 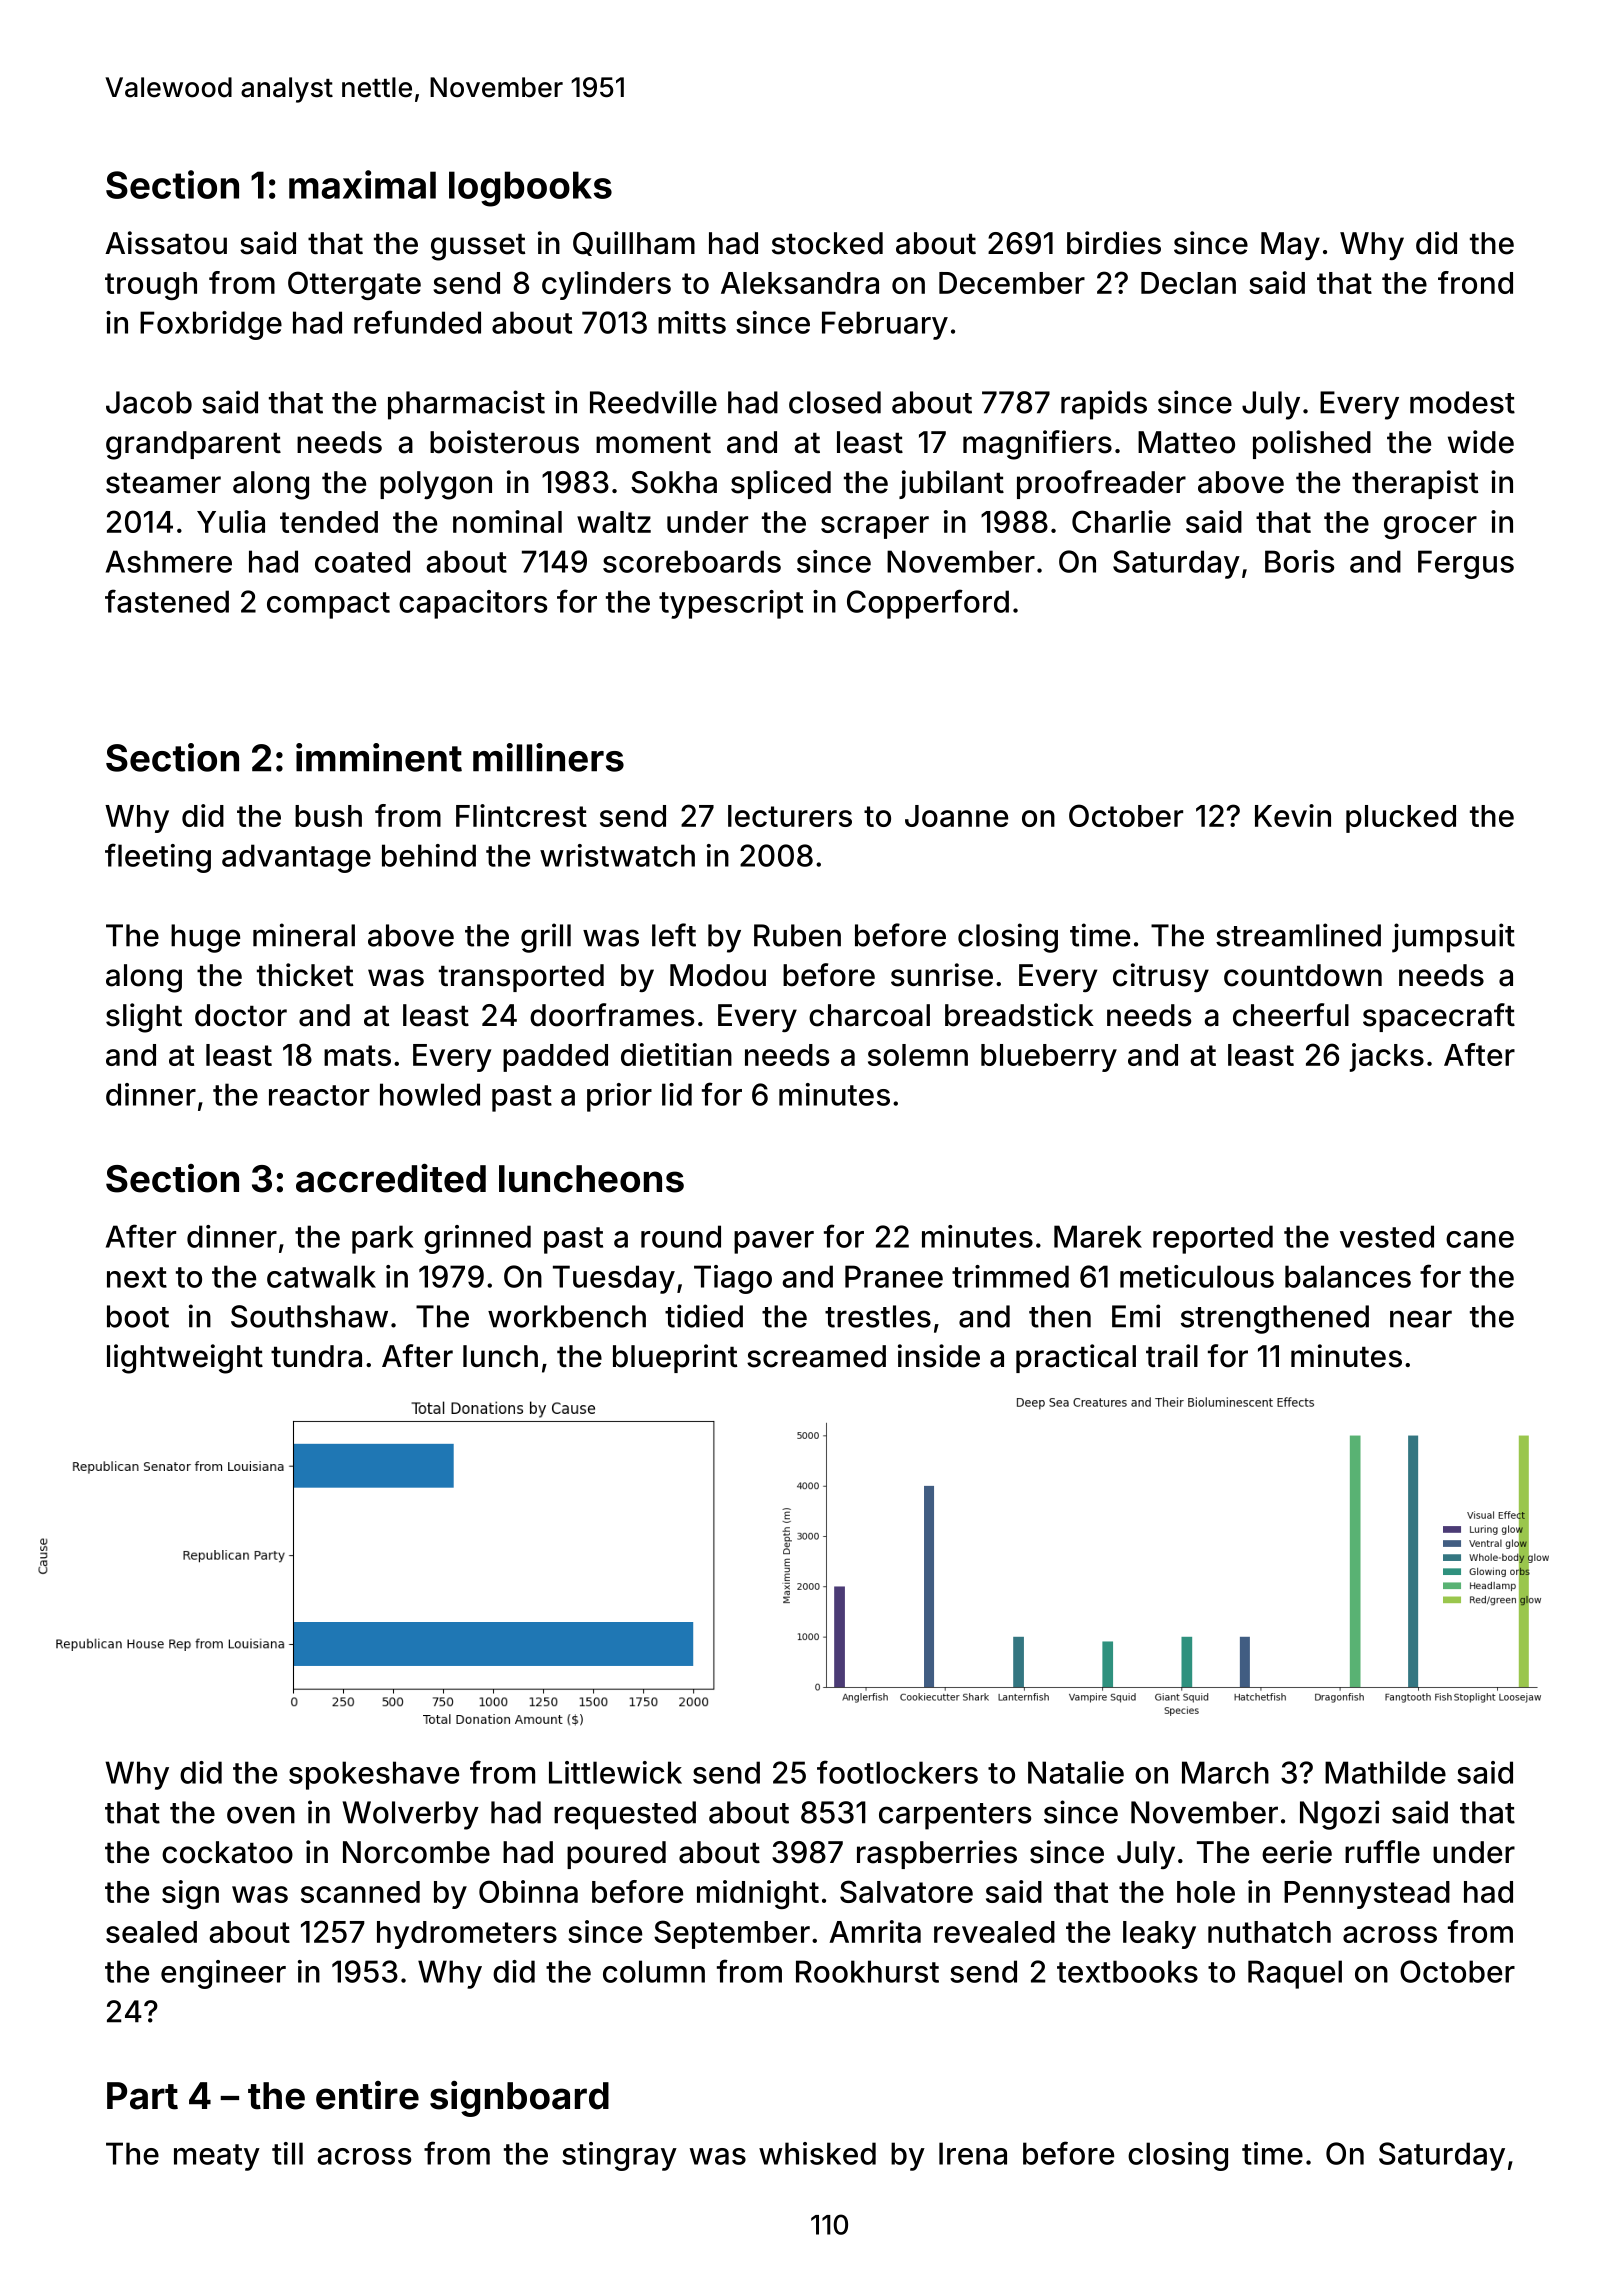 What do you see at coordinates (1385, 1772) in the page?
I see `Mathilde` at bounding box center [1385, 1772].
